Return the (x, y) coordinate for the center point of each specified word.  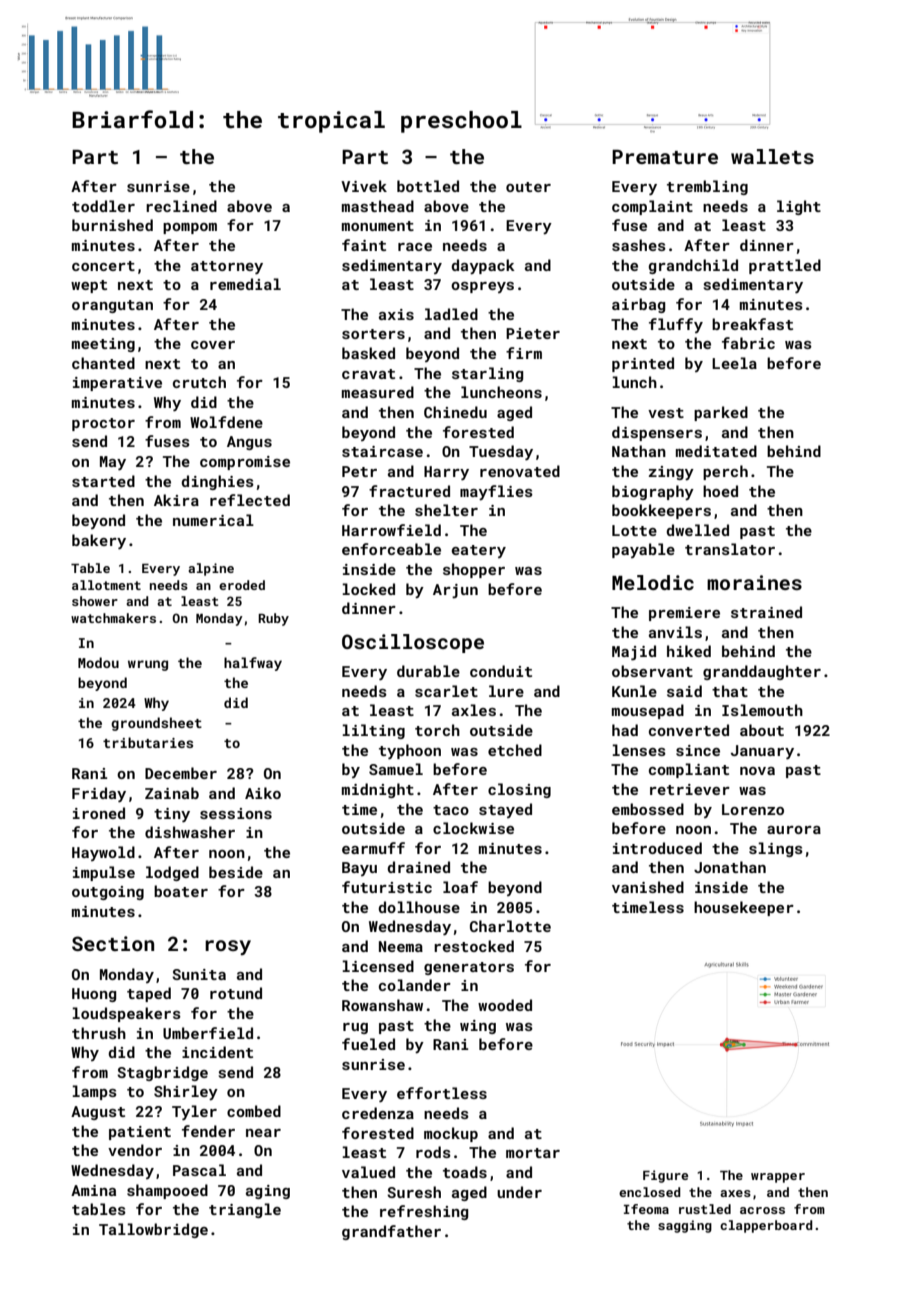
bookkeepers (661, 511)
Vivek (364, 186)
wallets (772, 156)
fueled (368, 1044)
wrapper (778, 1178)
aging (268, 1192)
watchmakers (113, 618)
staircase (382, 451)
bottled (428, 186)
